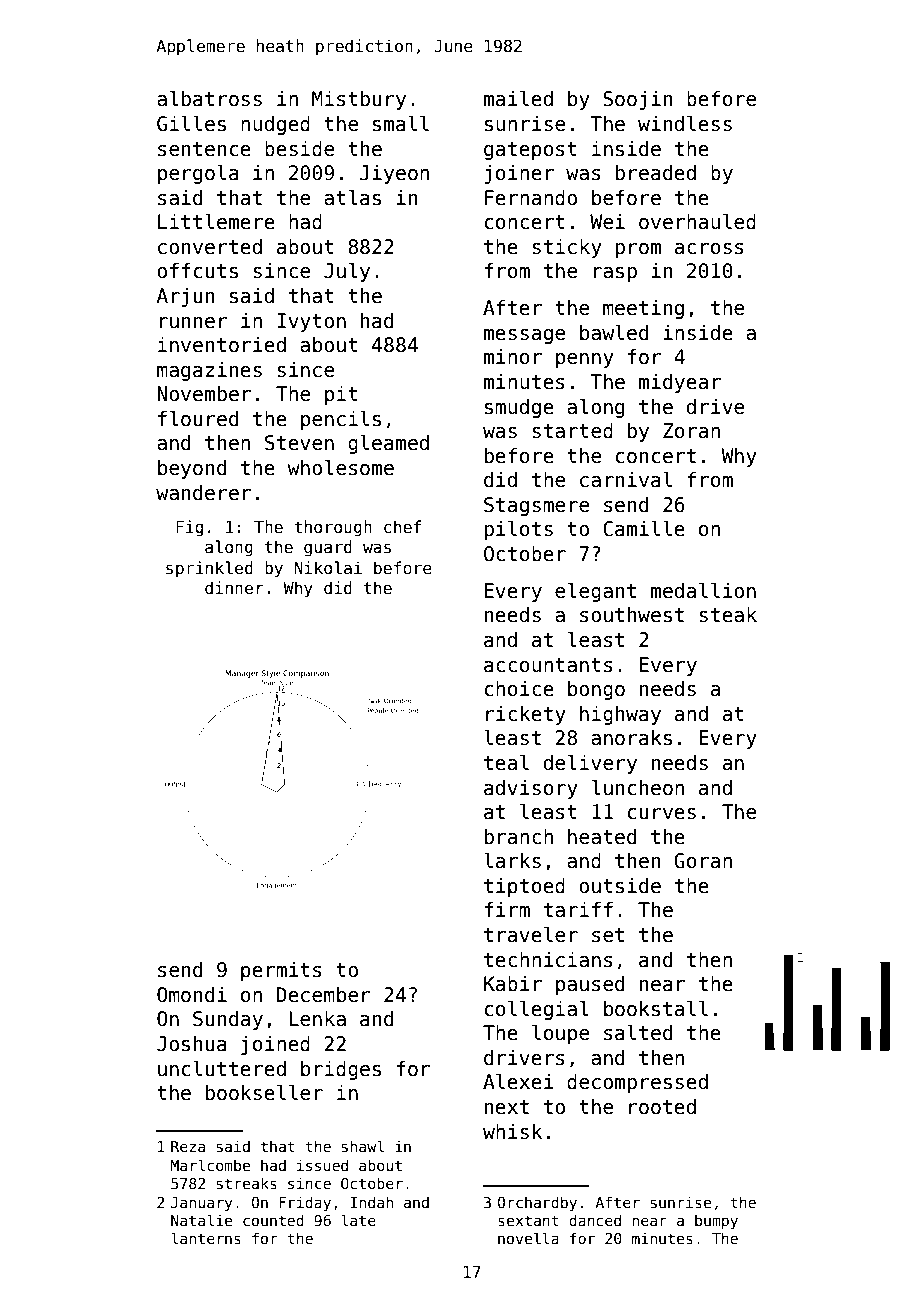  Describe the element at coordinates (531, 198) in the document. I see `Fernando` at that location.
